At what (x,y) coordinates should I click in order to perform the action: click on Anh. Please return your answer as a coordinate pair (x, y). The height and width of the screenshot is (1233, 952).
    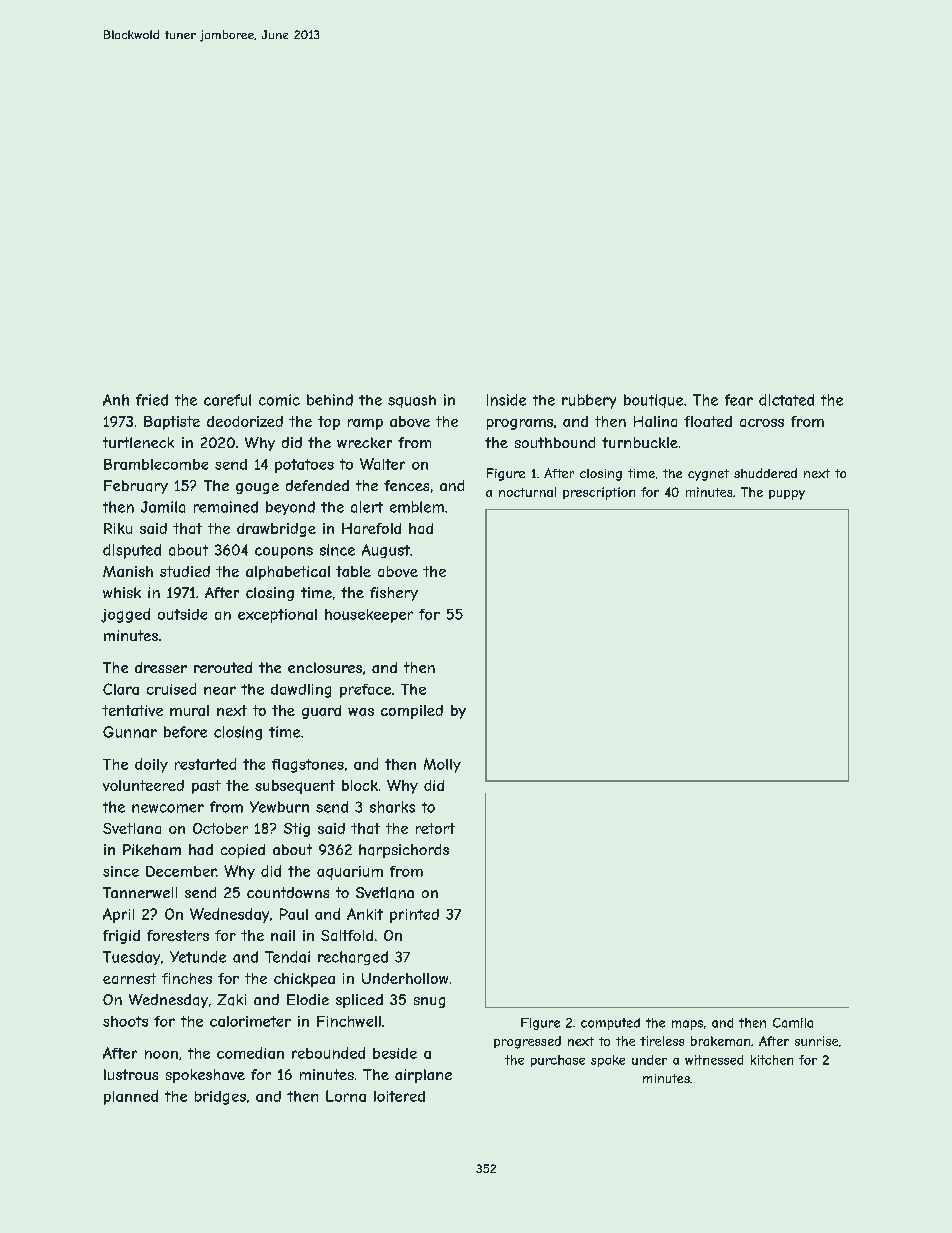
    Looking at the image, I should click on (116, 400).
